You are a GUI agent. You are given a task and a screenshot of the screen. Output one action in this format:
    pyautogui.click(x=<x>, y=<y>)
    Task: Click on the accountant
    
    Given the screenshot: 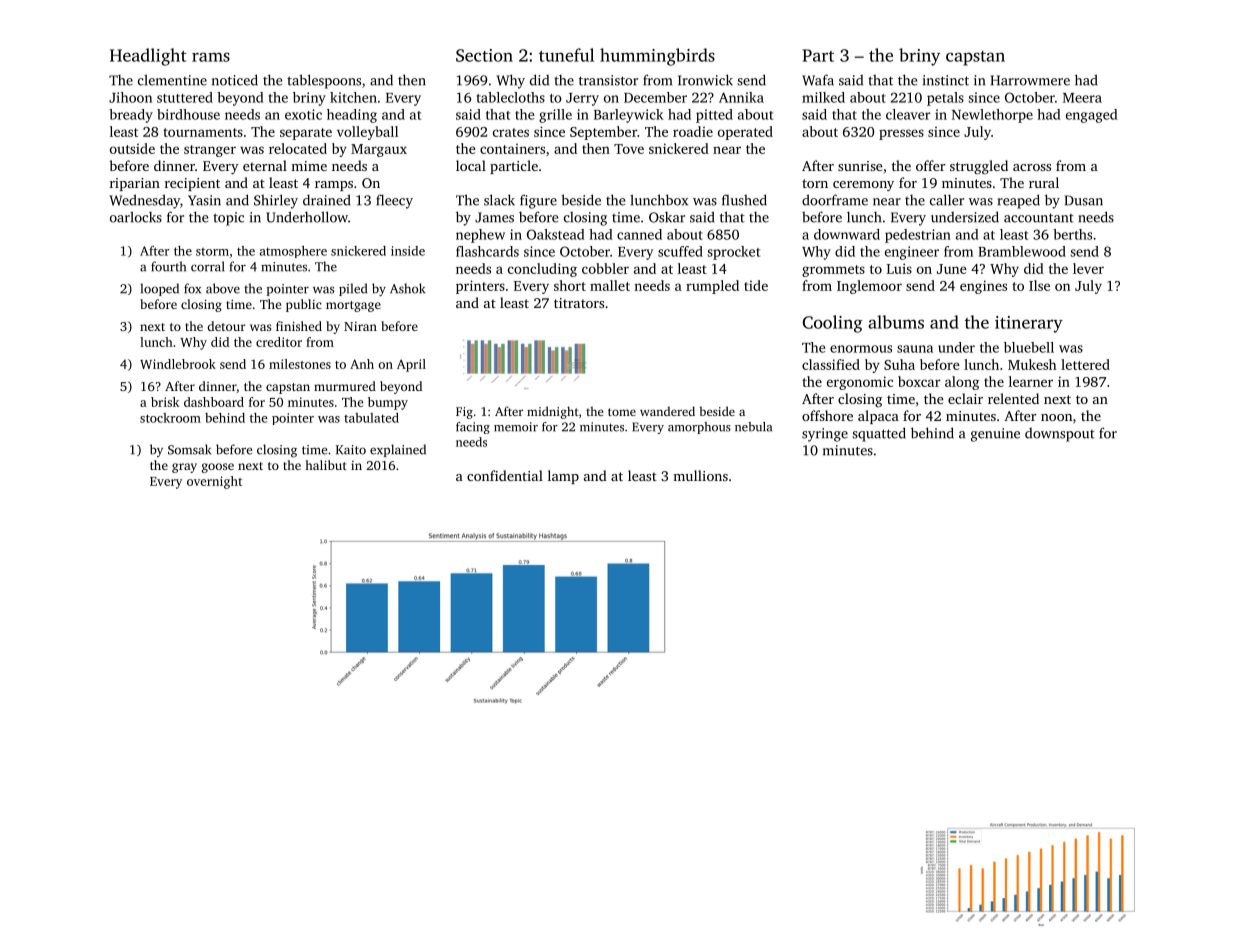 What is the action you would take?
    pyautogui.click(x=1039, y=218)
